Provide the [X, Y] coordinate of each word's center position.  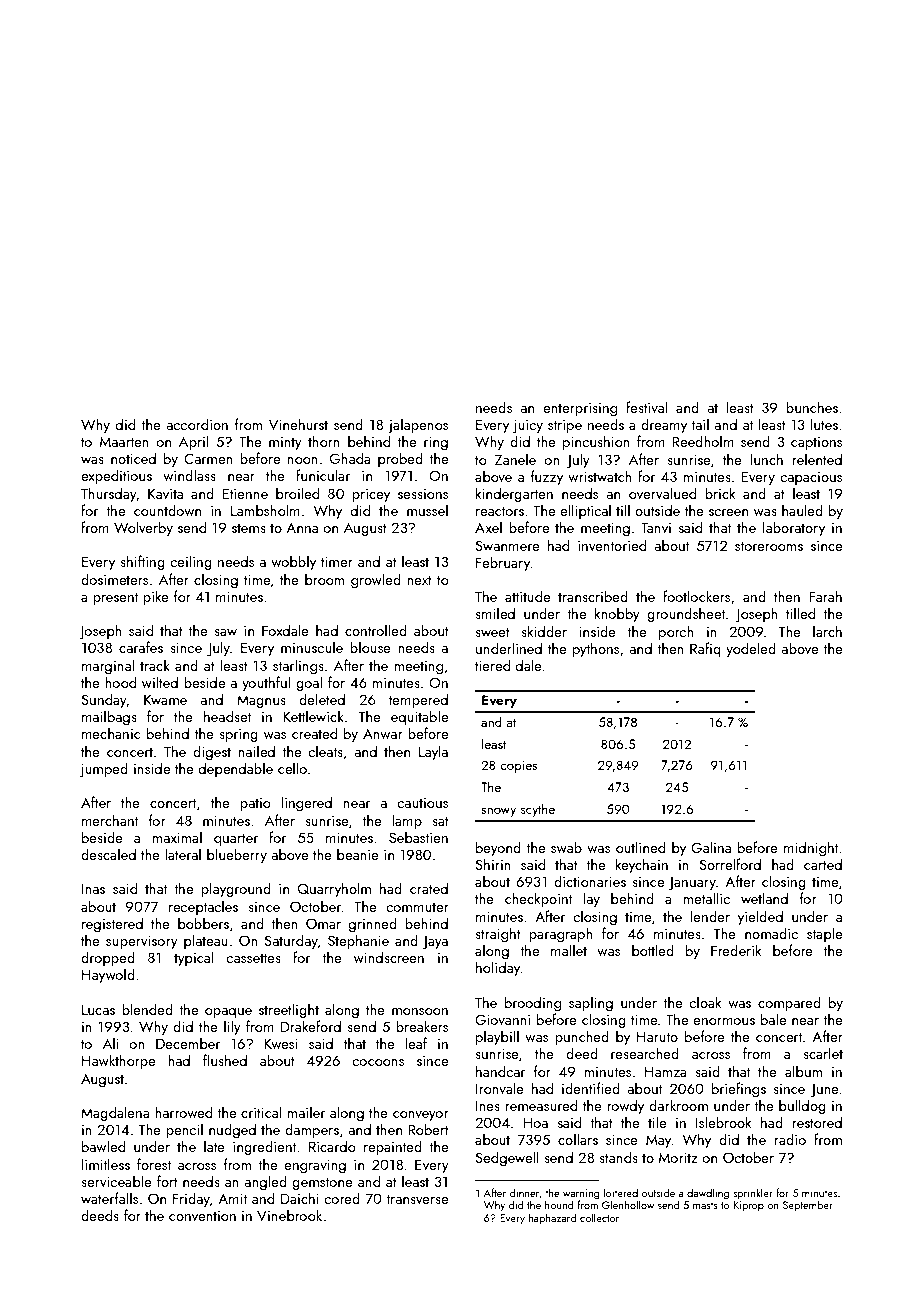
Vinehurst [298, 424]
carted [823, 864]
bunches [812, 407]
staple [824, 934]
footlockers [696, 596]
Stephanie [358, 941]
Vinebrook [289, 1215]
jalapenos [418, 425]
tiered [492, 665]
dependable [236, 769]
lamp [407, 821]
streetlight [289, 1010]
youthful [266, 683]
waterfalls [109, 1198]
